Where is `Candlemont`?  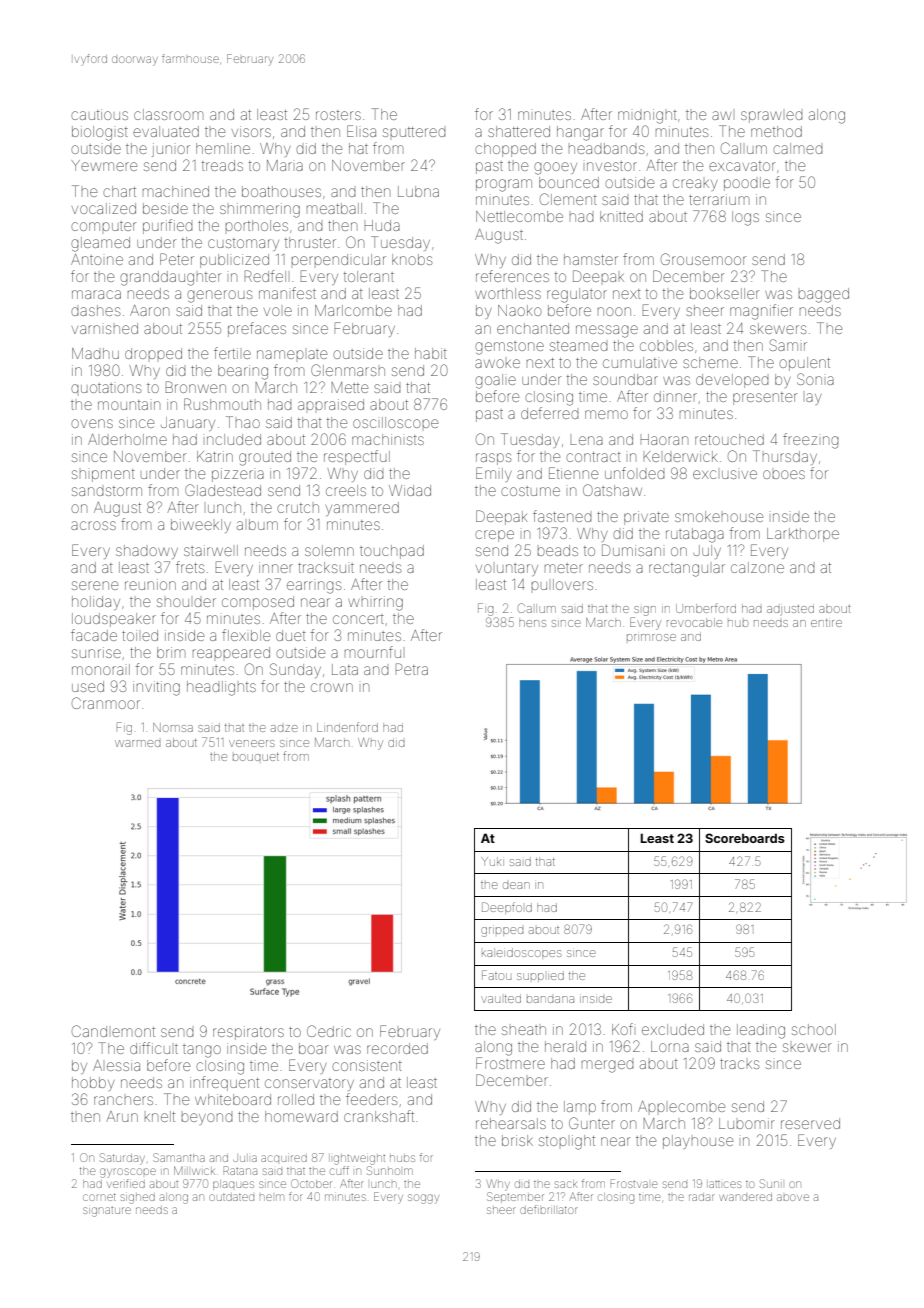 Candlemont is located at coordinates (113, 1031).
